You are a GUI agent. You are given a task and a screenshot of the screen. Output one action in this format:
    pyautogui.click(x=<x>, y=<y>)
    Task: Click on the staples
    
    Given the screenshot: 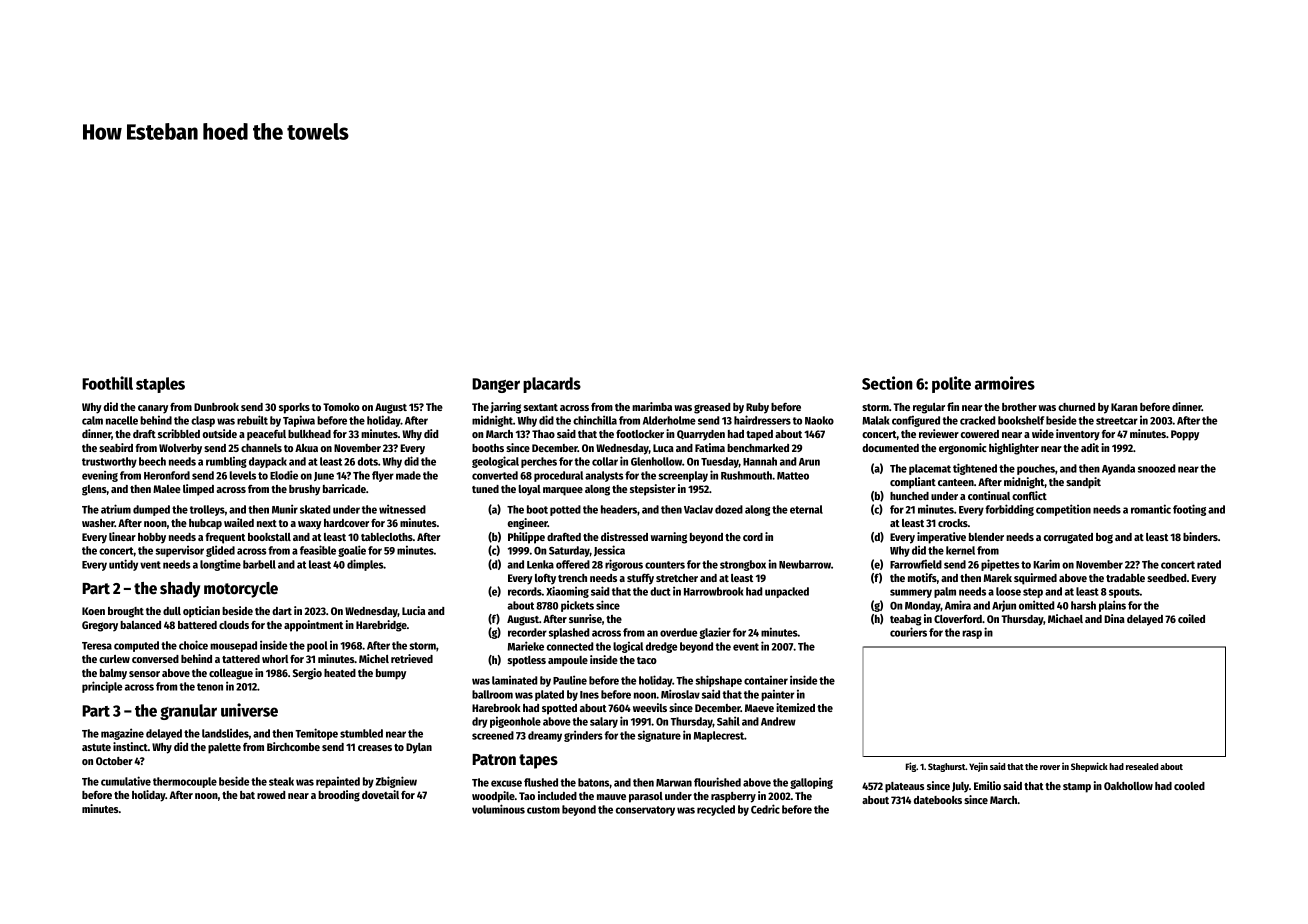 What is the action you would take?
    pyautogui.click(x=160, y=385)
